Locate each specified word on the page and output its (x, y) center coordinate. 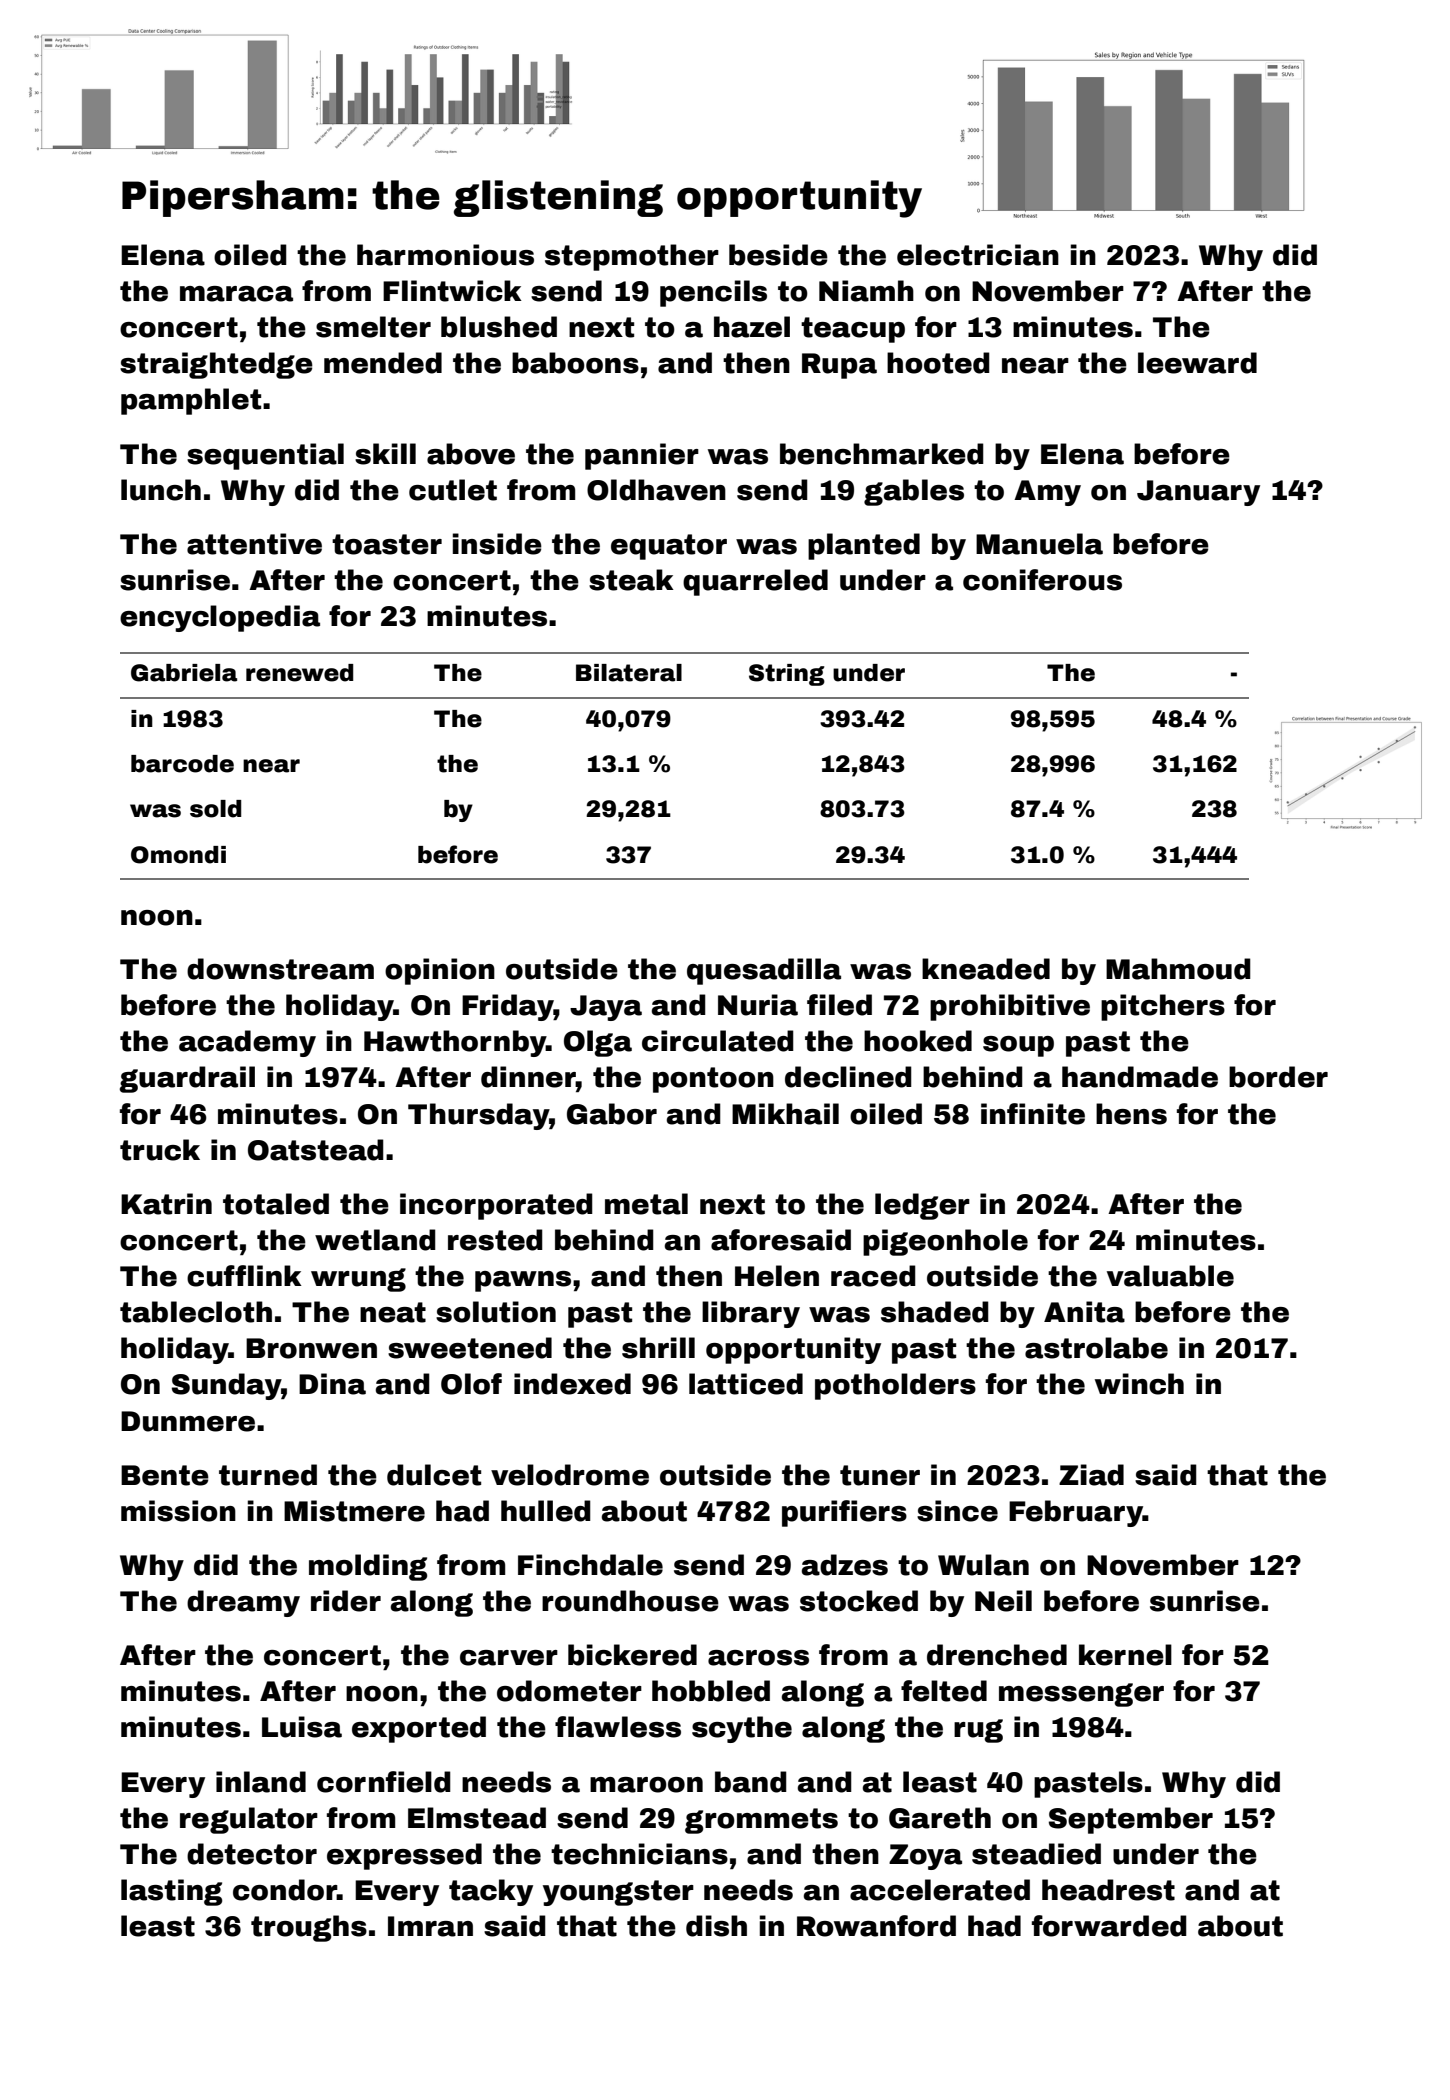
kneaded (986, 969)
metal (646, 1204)
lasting (171, 1892)
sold (215, 809)
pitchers (1163, 1007)
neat (393, 1312)
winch (1139, 1384)
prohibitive (1010, 1007)
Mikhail (785, 1114)
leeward (1197, 363)
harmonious (445, 255)
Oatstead (316, 1150)
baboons (575, 363)
